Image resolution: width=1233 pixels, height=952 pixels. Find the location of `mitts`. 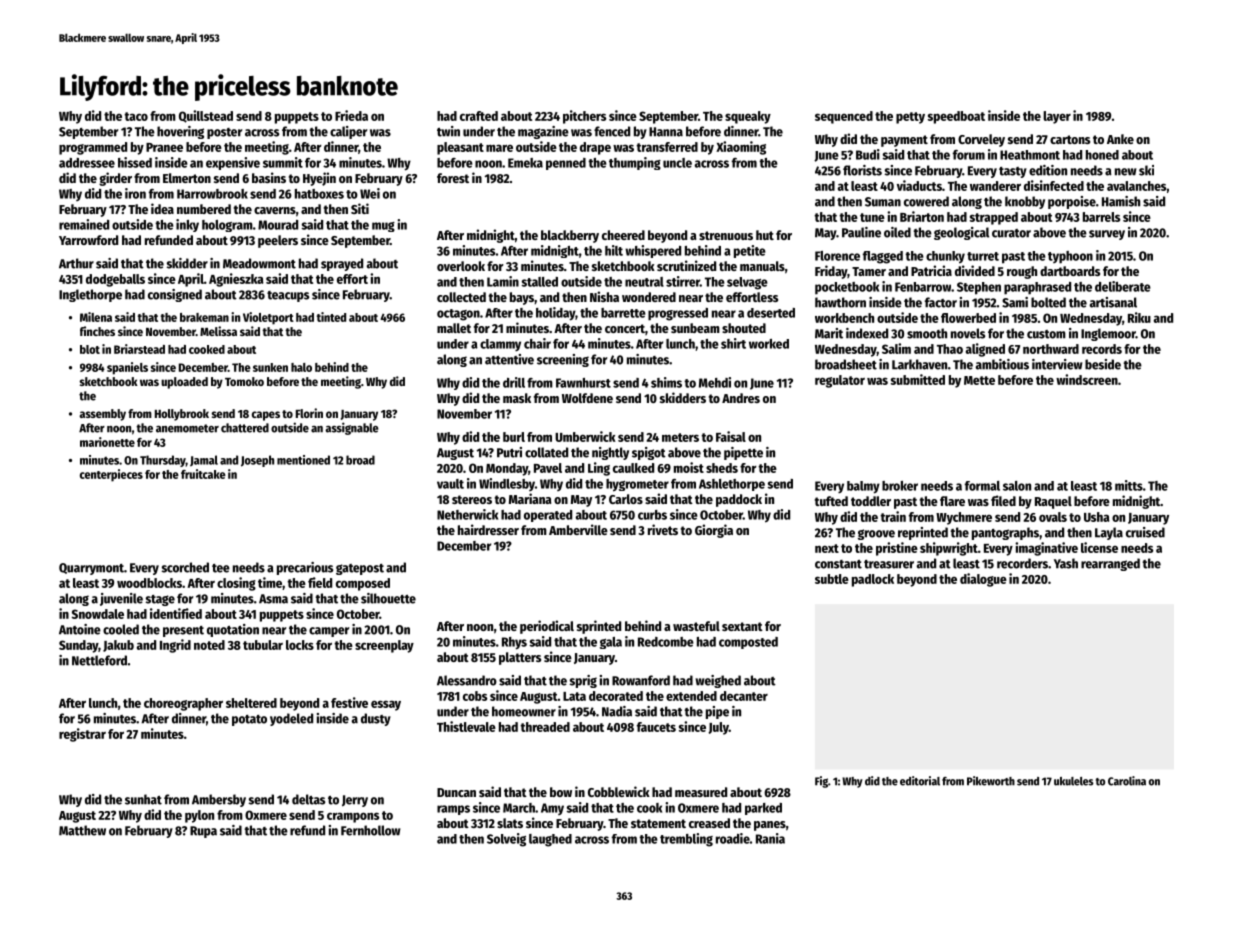

mitts is located at coordinates (1129, 485).
